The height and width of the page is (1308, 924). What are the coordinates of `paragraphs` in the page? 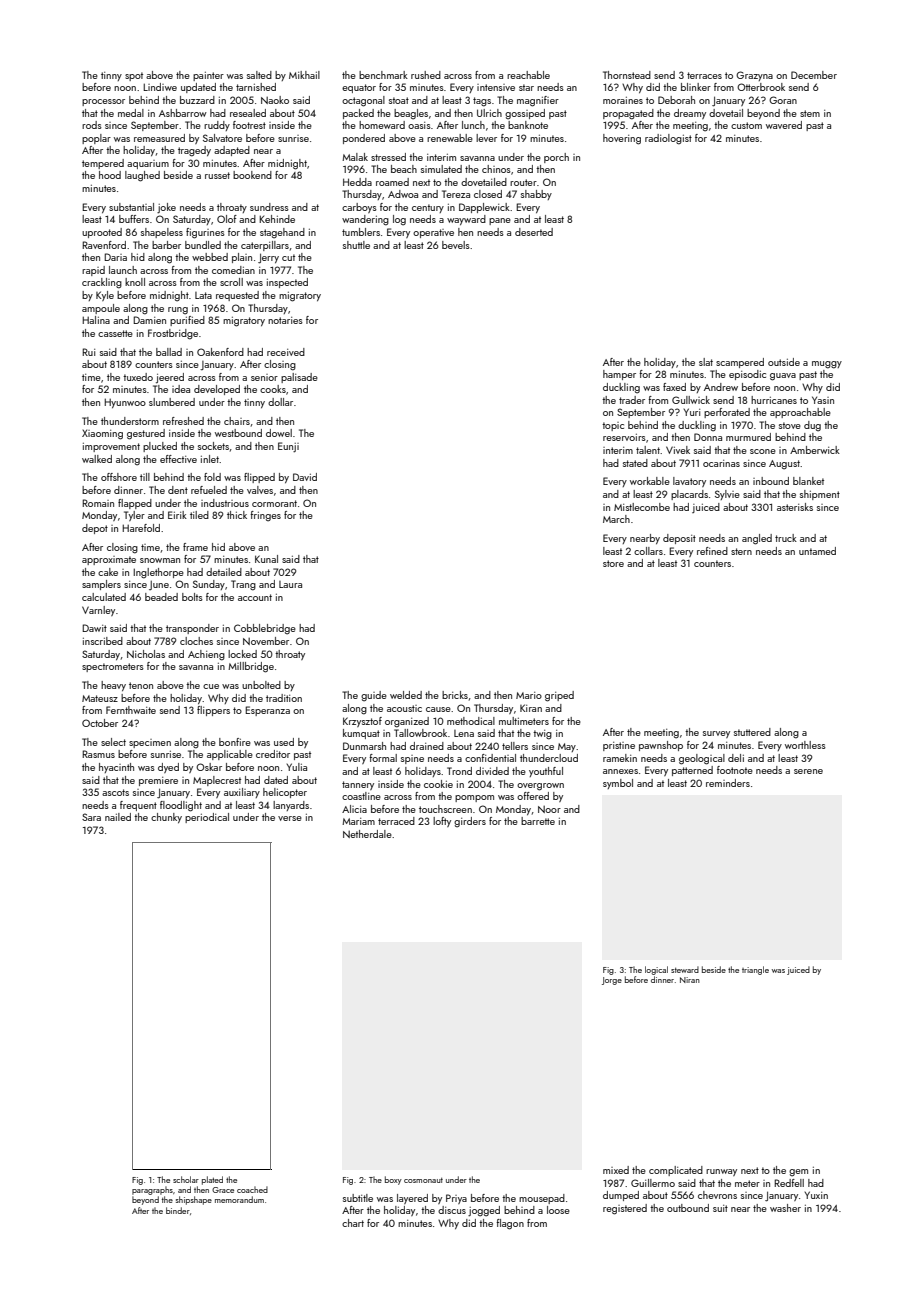 It's located at (152, 1190).
